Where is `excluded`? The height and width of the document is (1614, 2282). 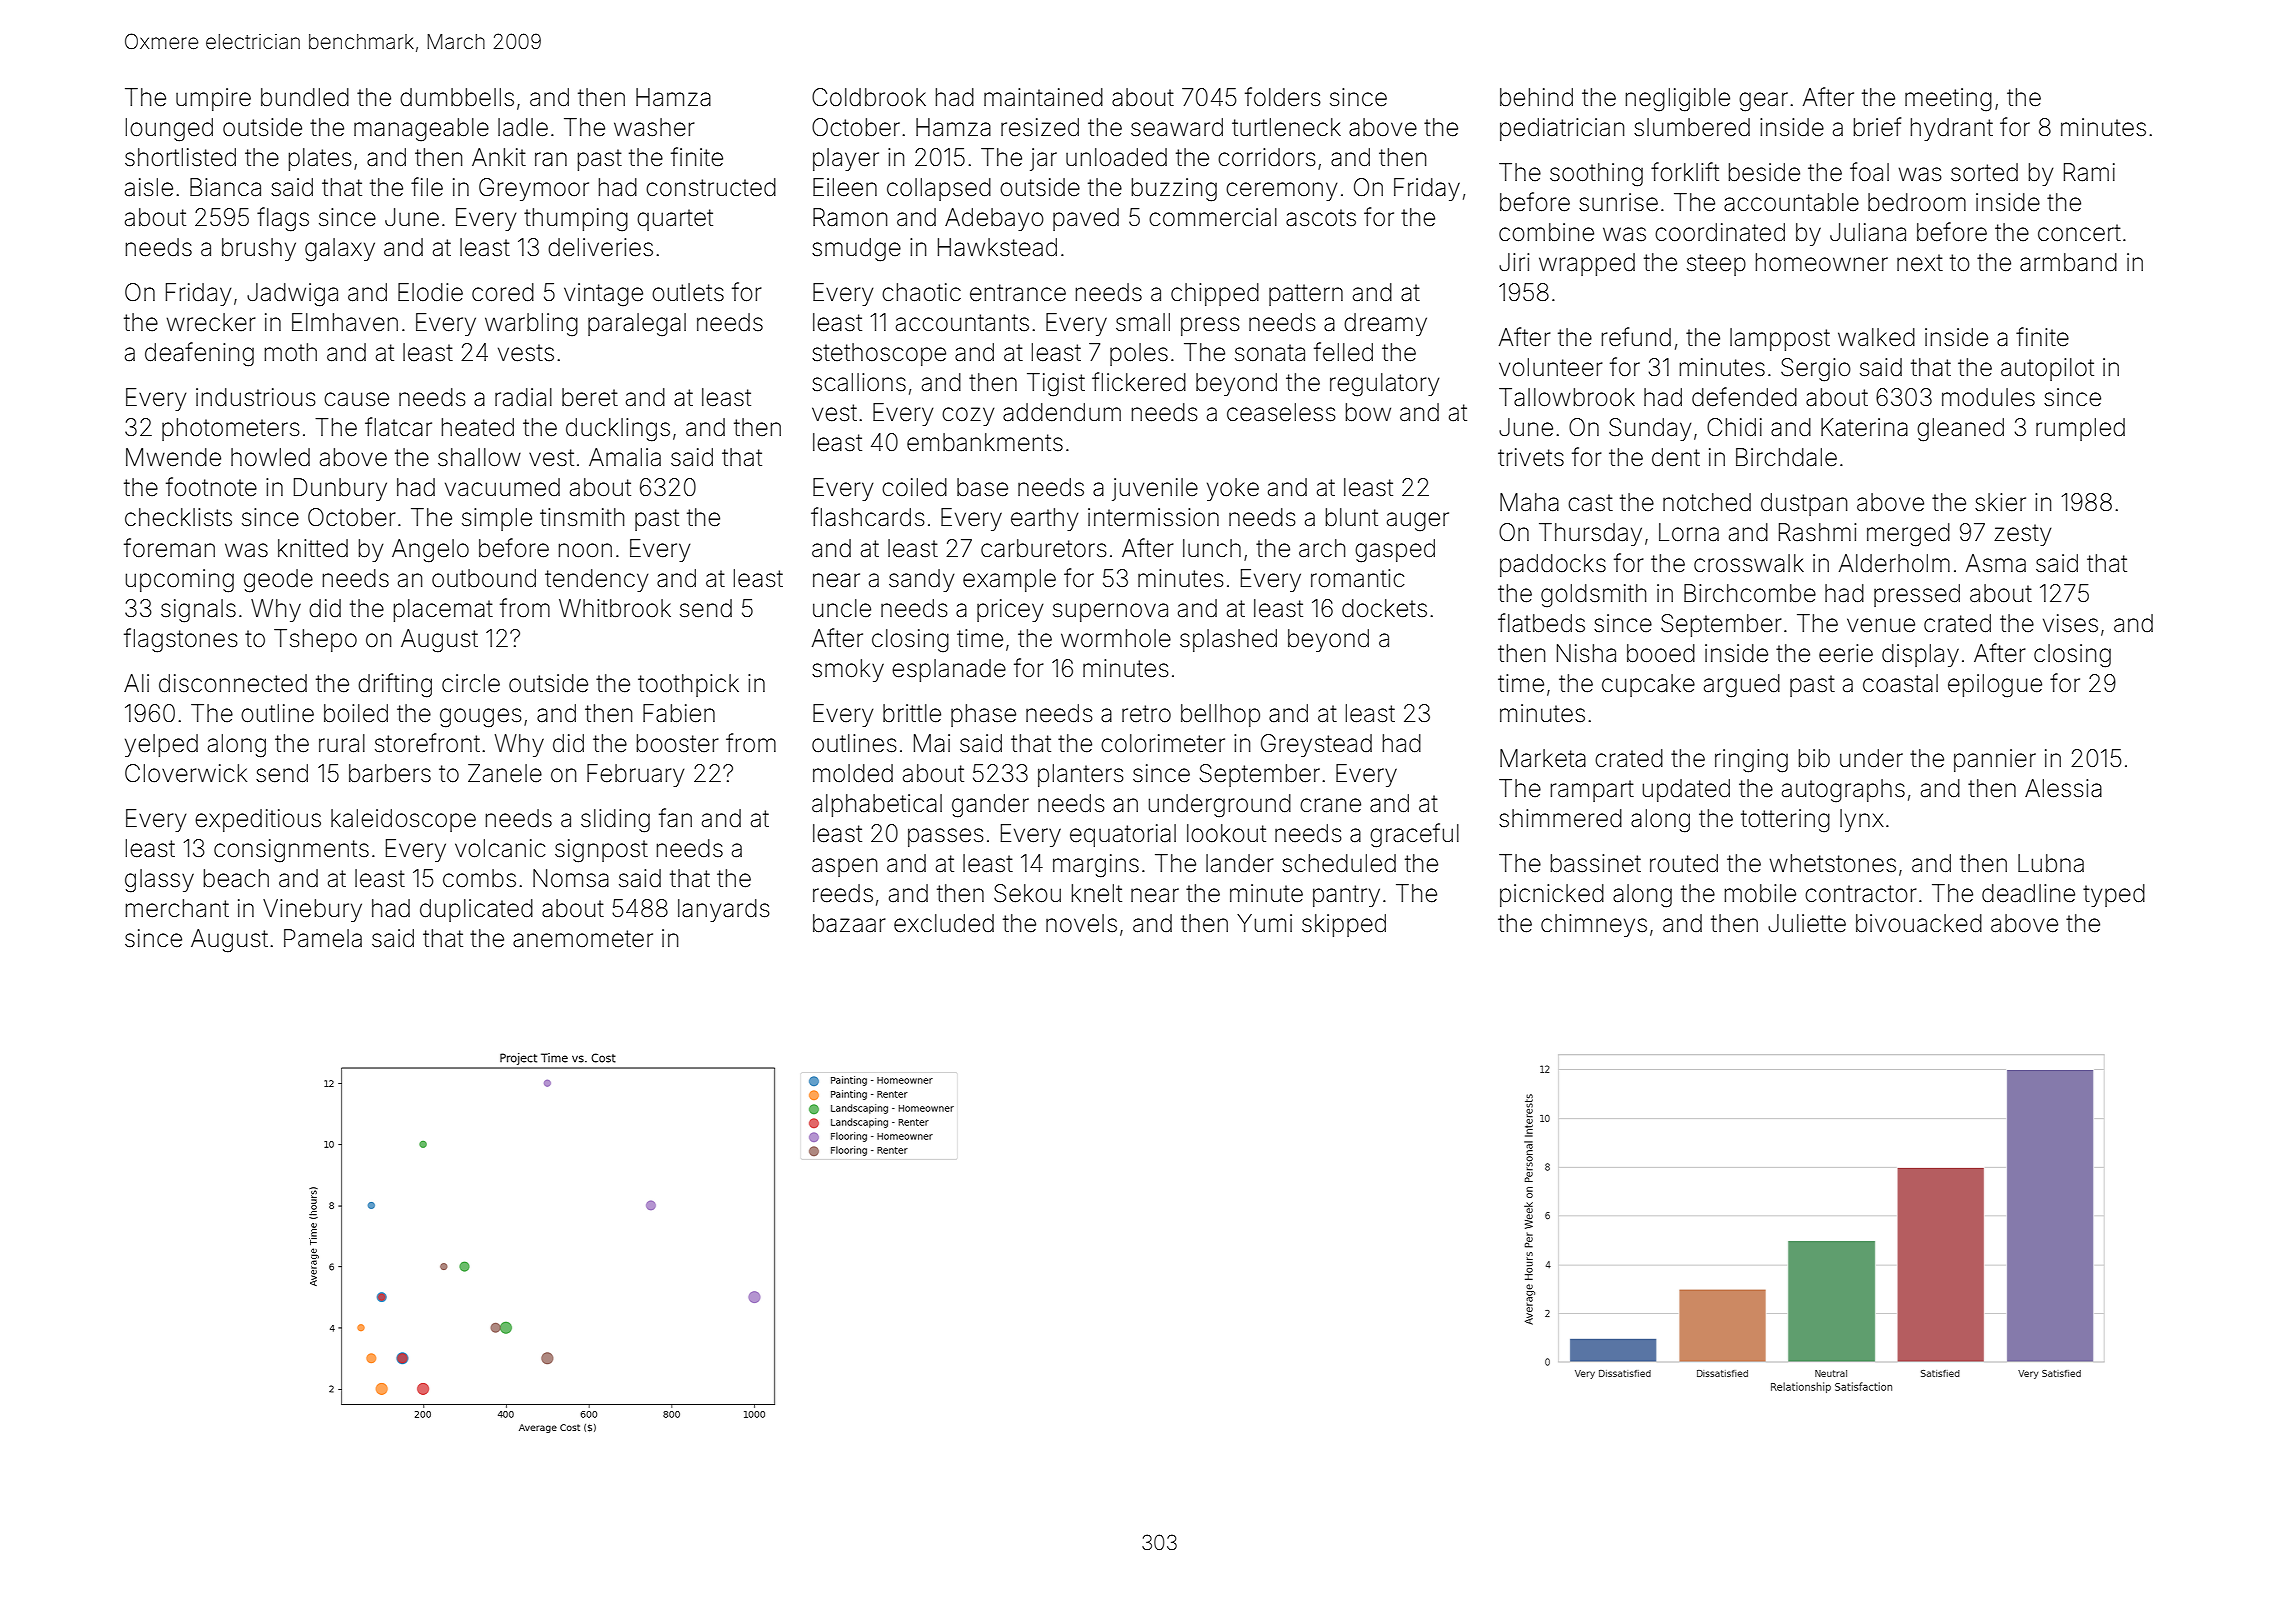 excluded is located at coordinates (944, 923).
